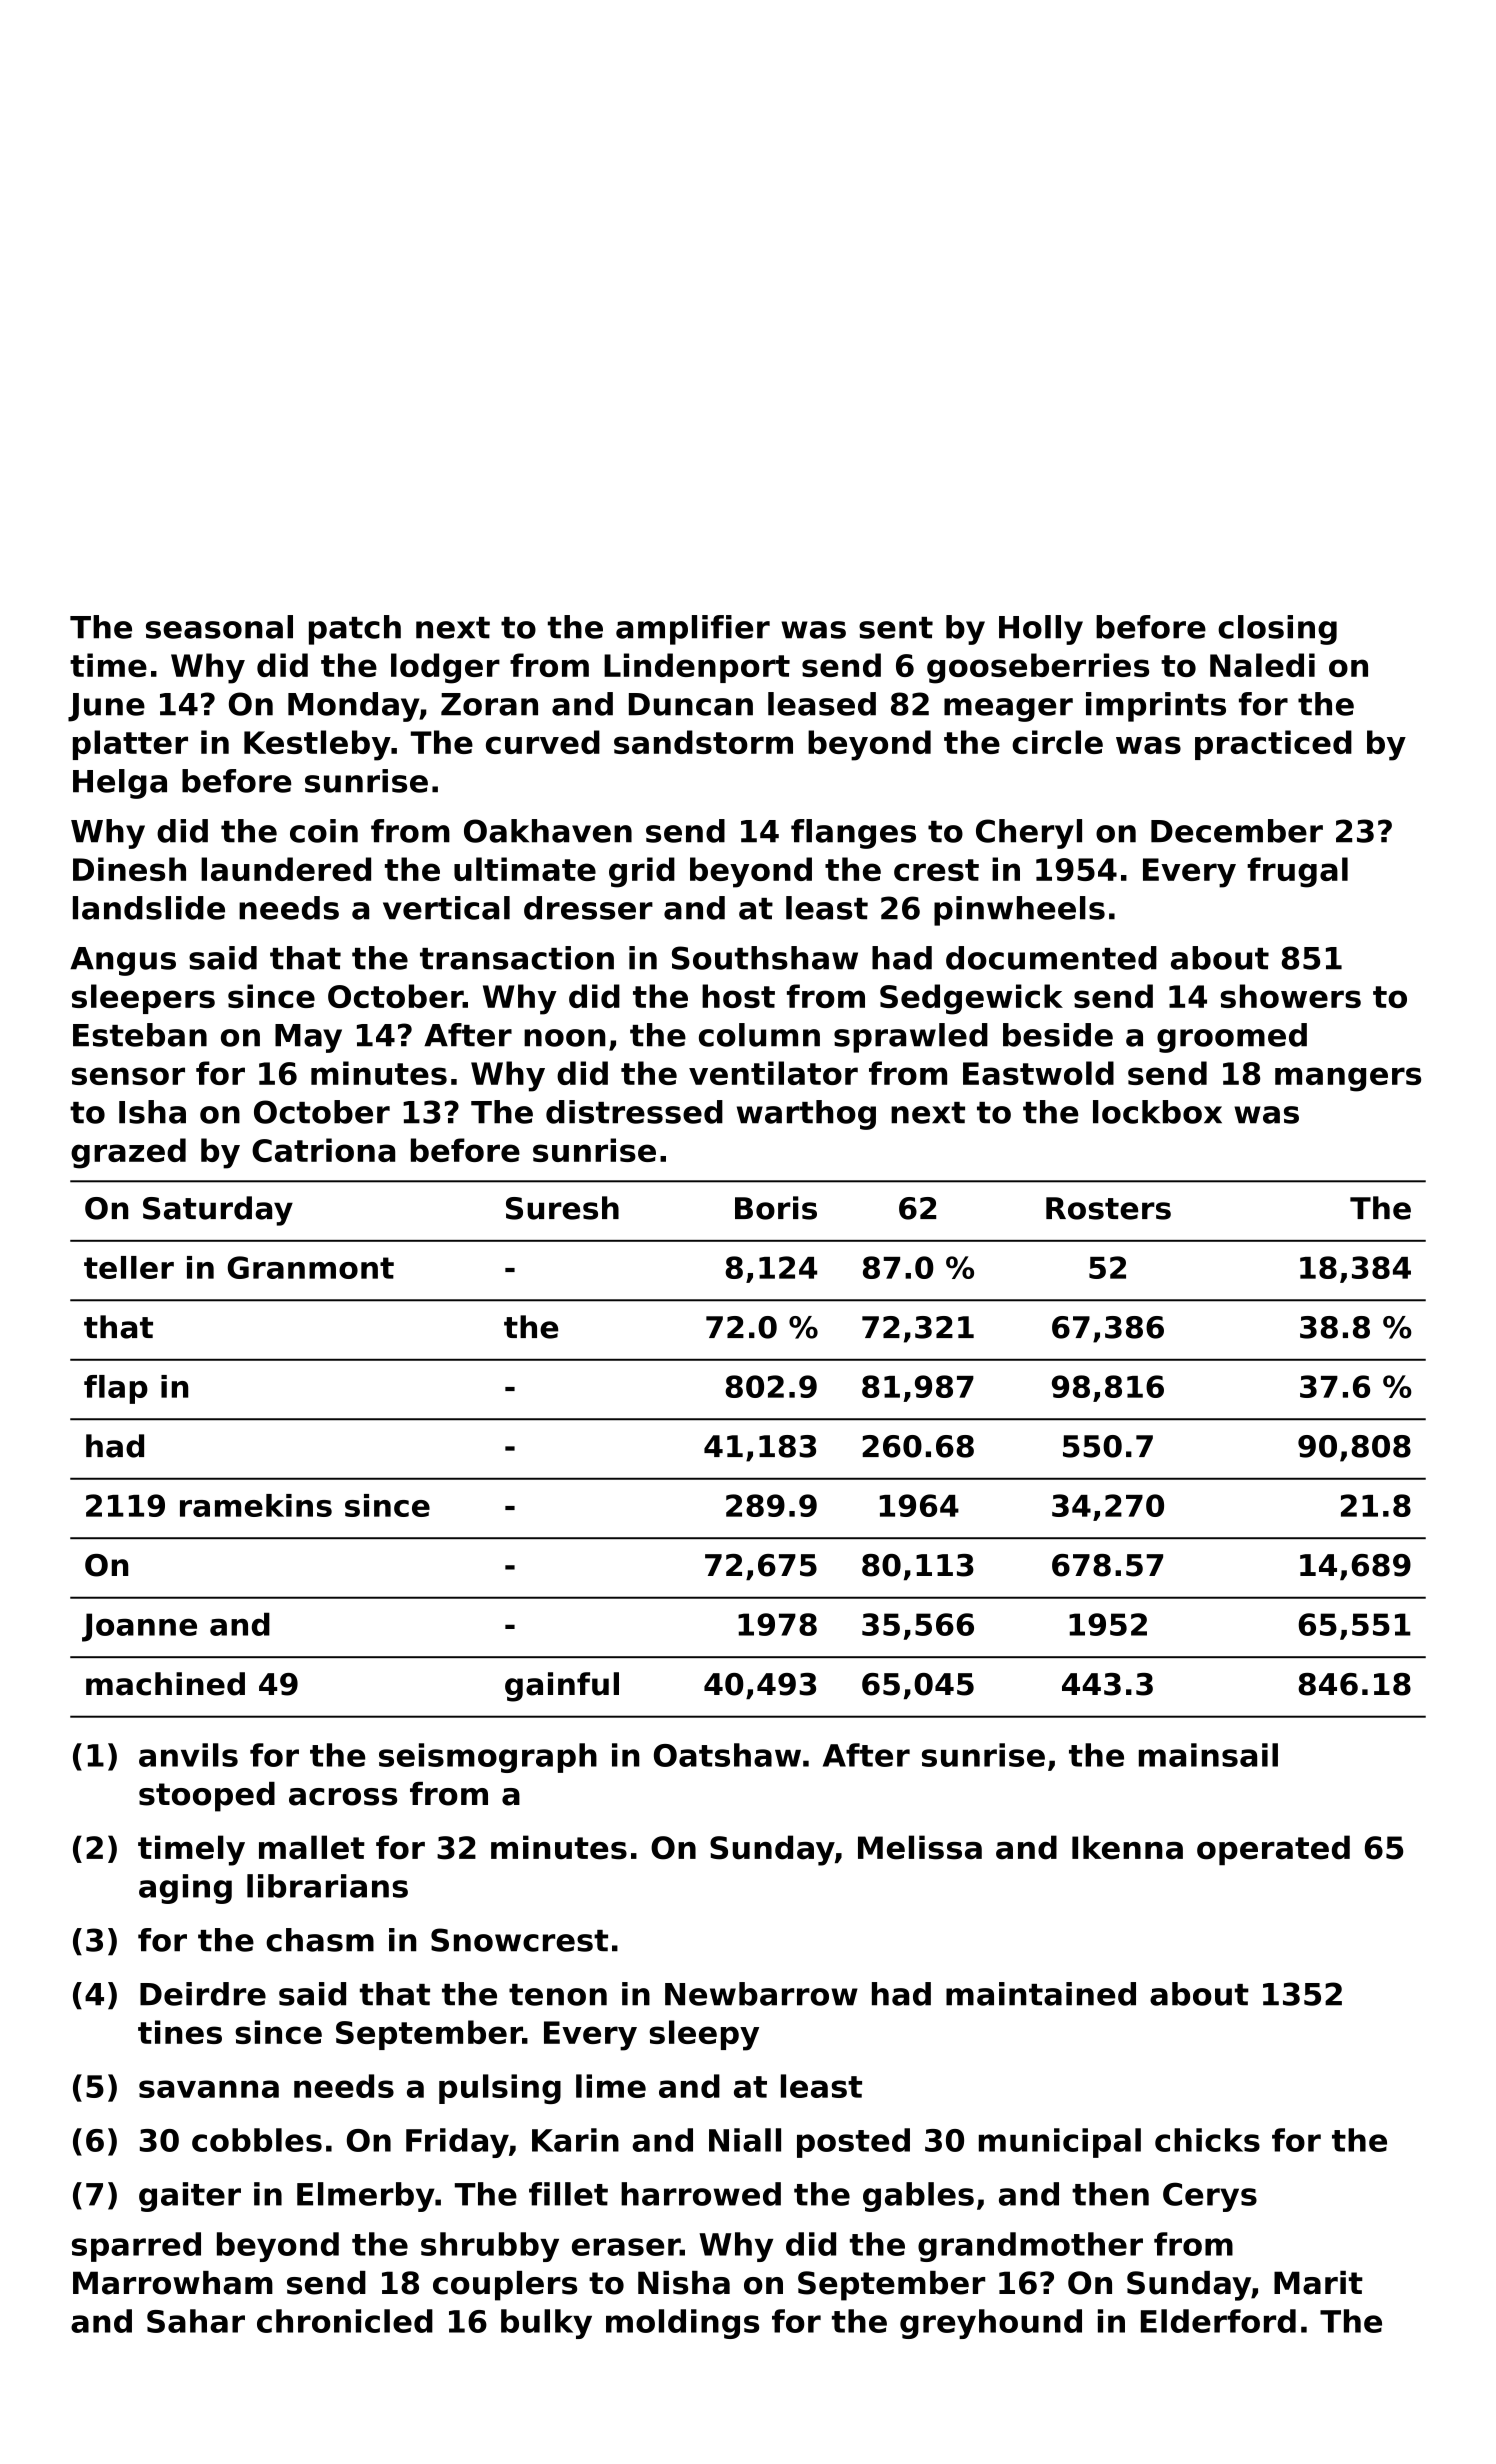 This screenshot has width=1496, height=2464. Describe the element at coordinates (918, 2197) in the screenshot. I see `gables` at that location.
